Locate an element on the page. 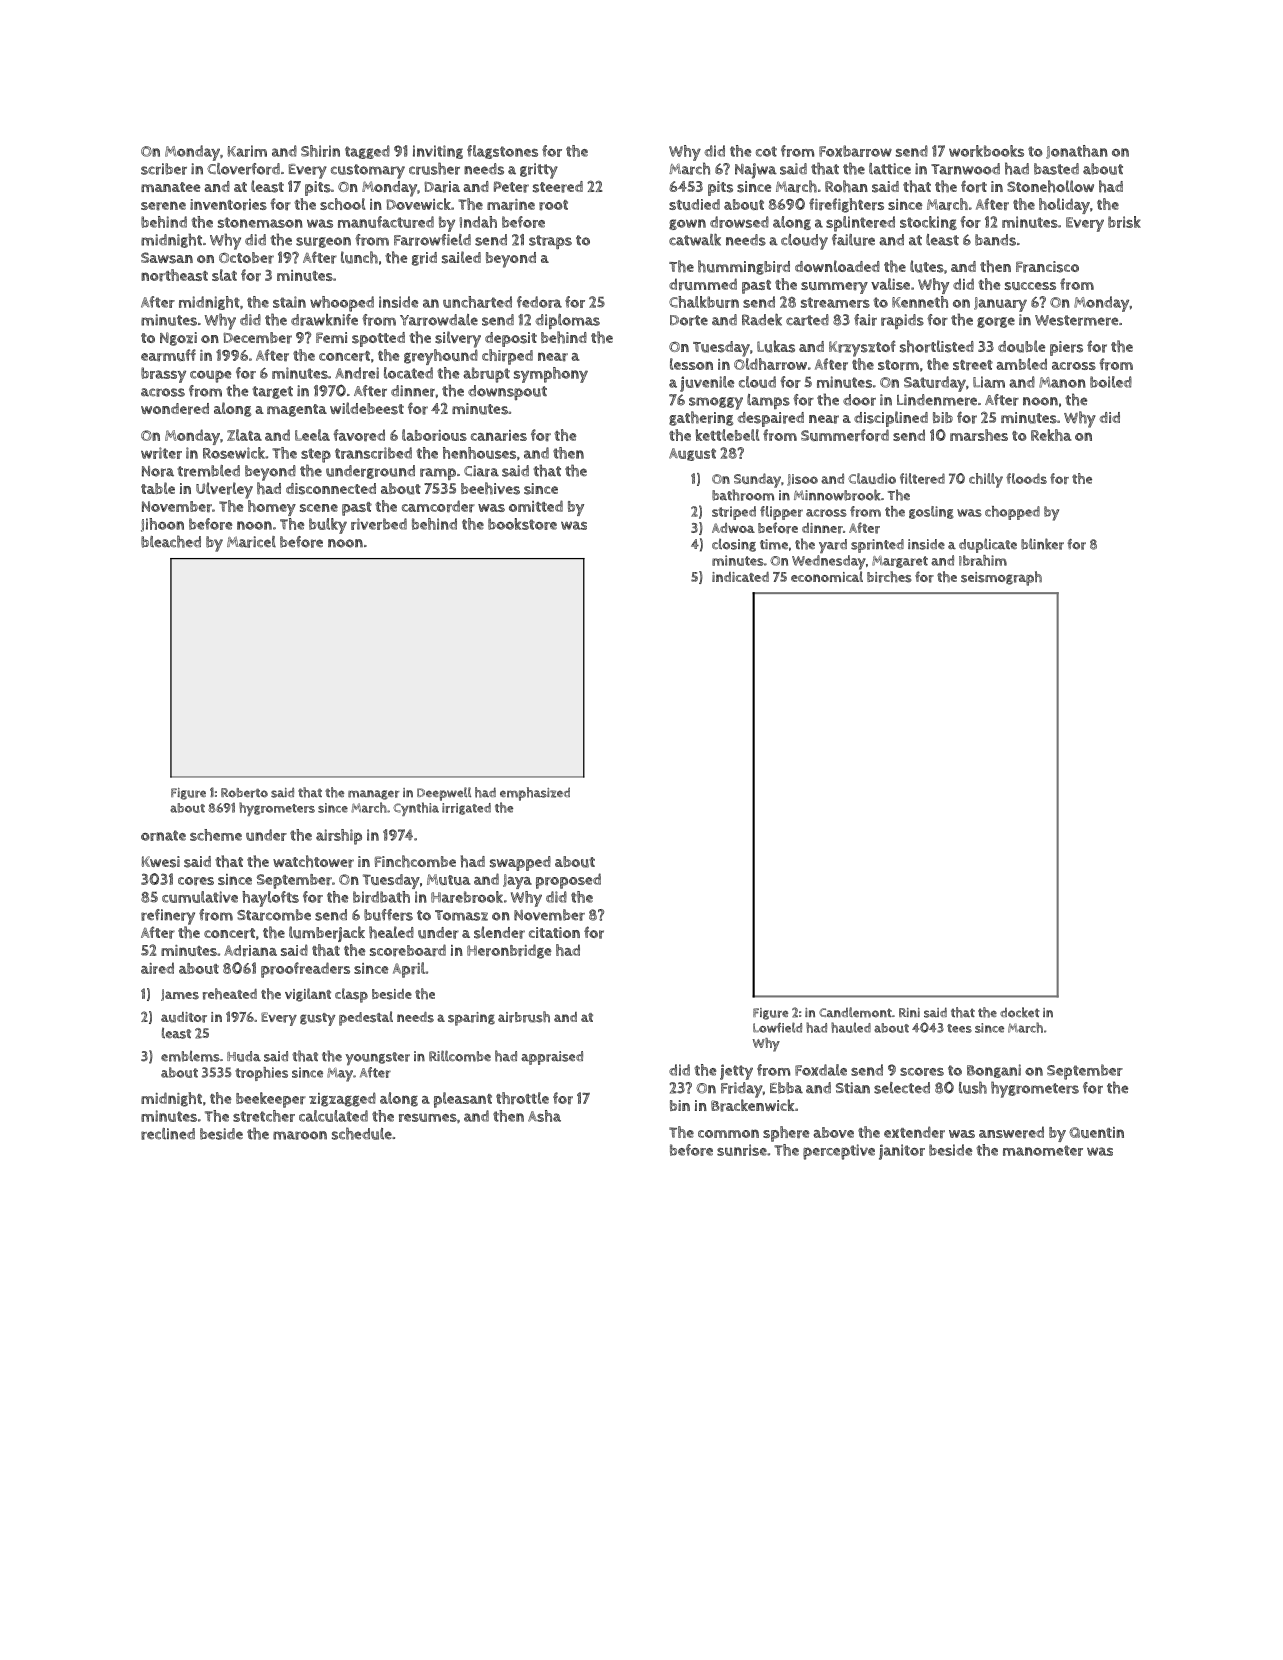 The image size is (1283, 1660). cot is located at coordinates (766, 151).
